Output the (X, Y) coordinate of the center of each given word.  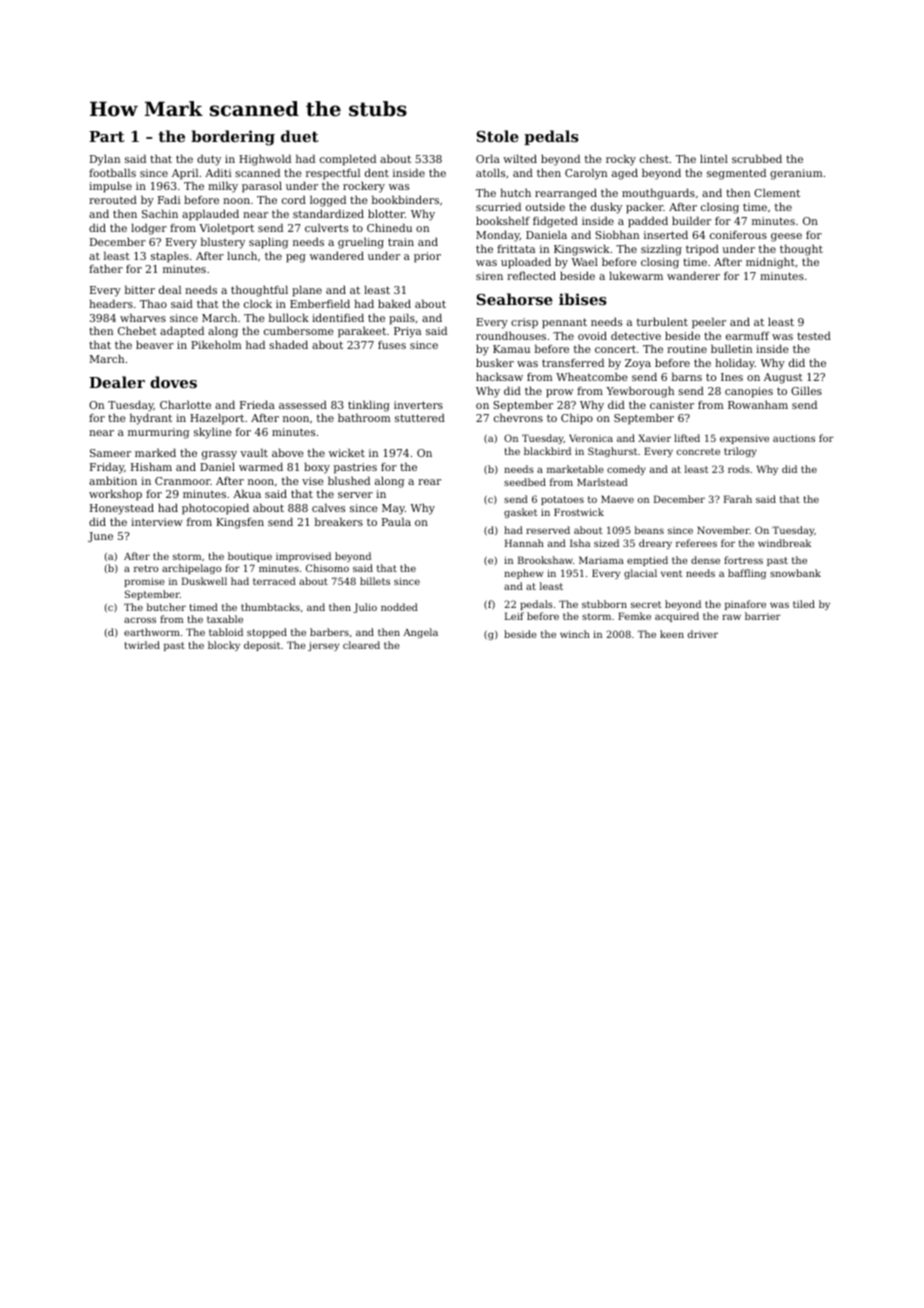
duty (209, 160)
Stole (498, 136)
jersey (323, 646)
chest (654, 158)
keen (672, 634)
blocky (224, 646)
